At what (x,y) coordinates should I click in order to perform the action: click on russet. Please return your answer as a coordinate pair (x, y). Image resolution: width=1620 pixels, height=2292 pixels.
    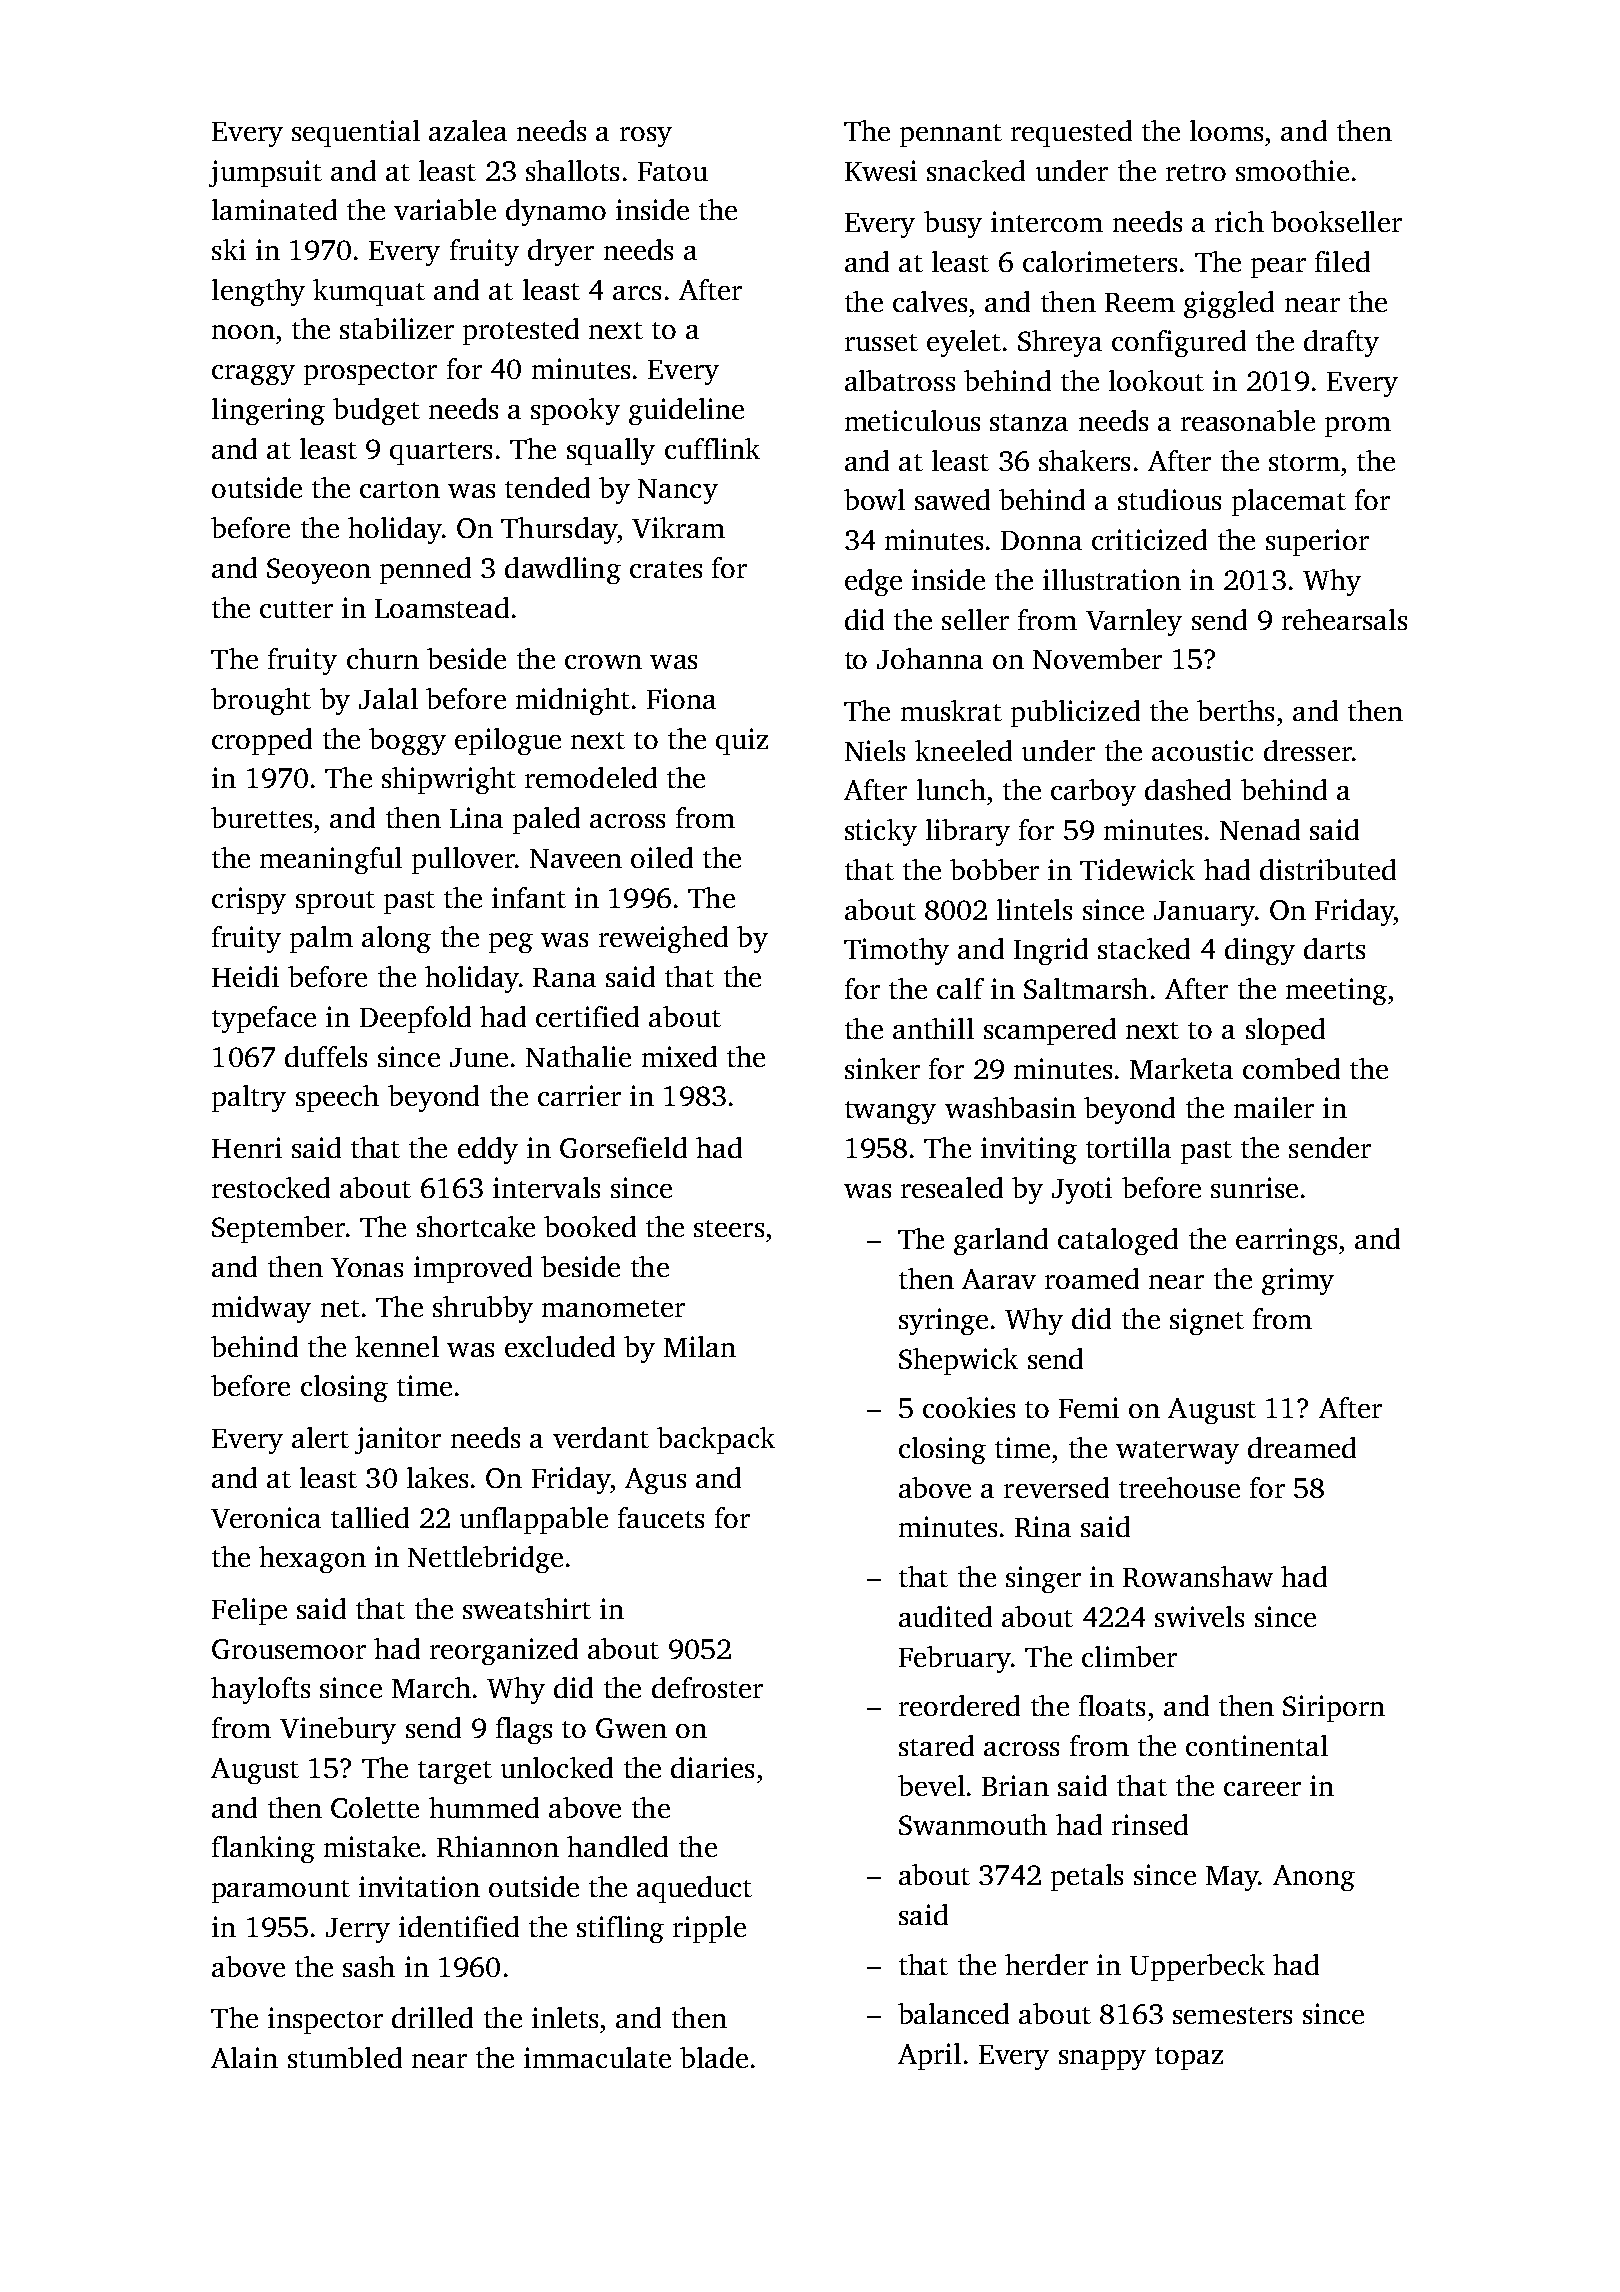
    Looking at the image, I should click on (881, 342).
